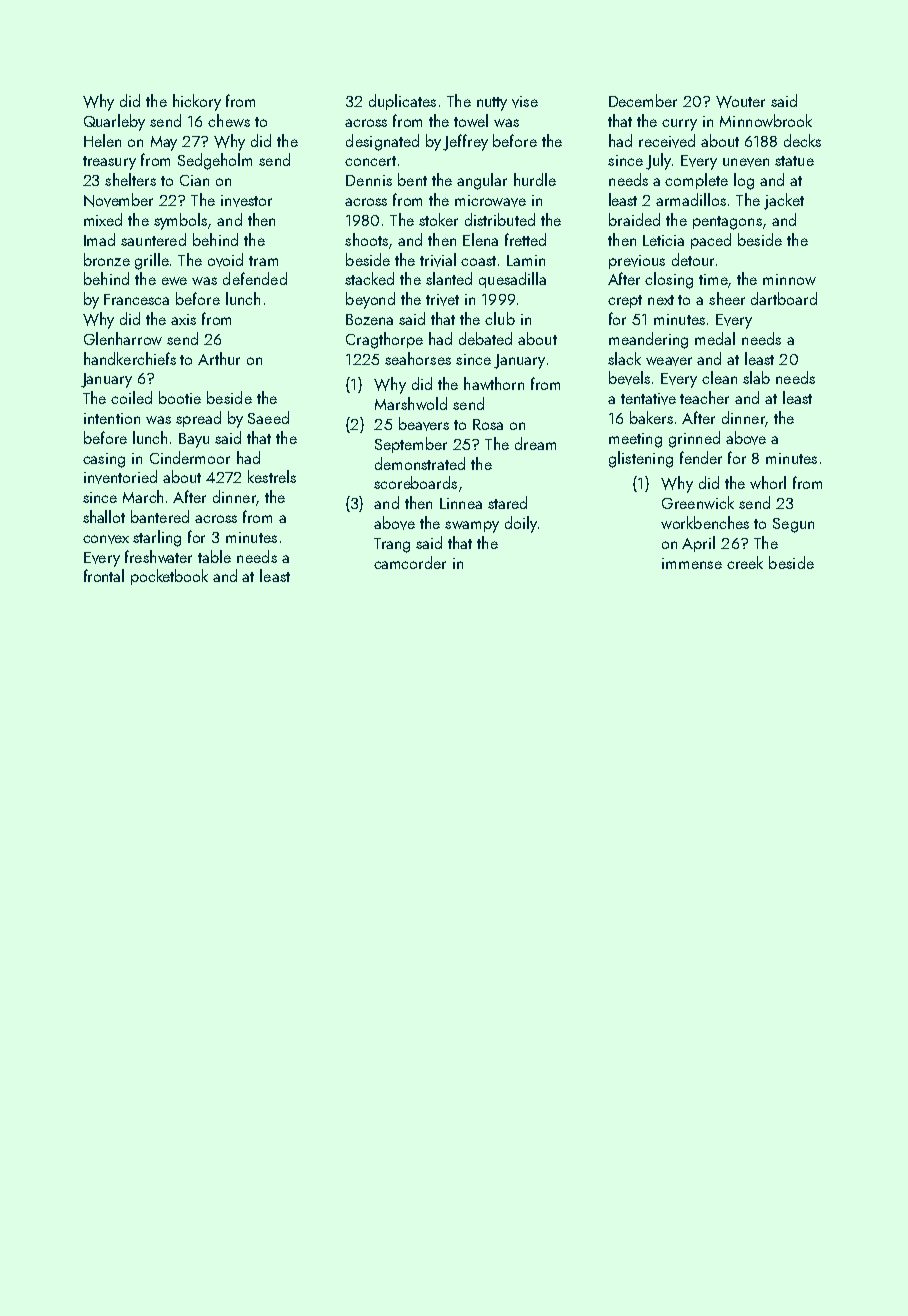 This document has width=908, height=1316. Describe the element at coordinates (507, 502) in the document. I see `stared` at that location.
